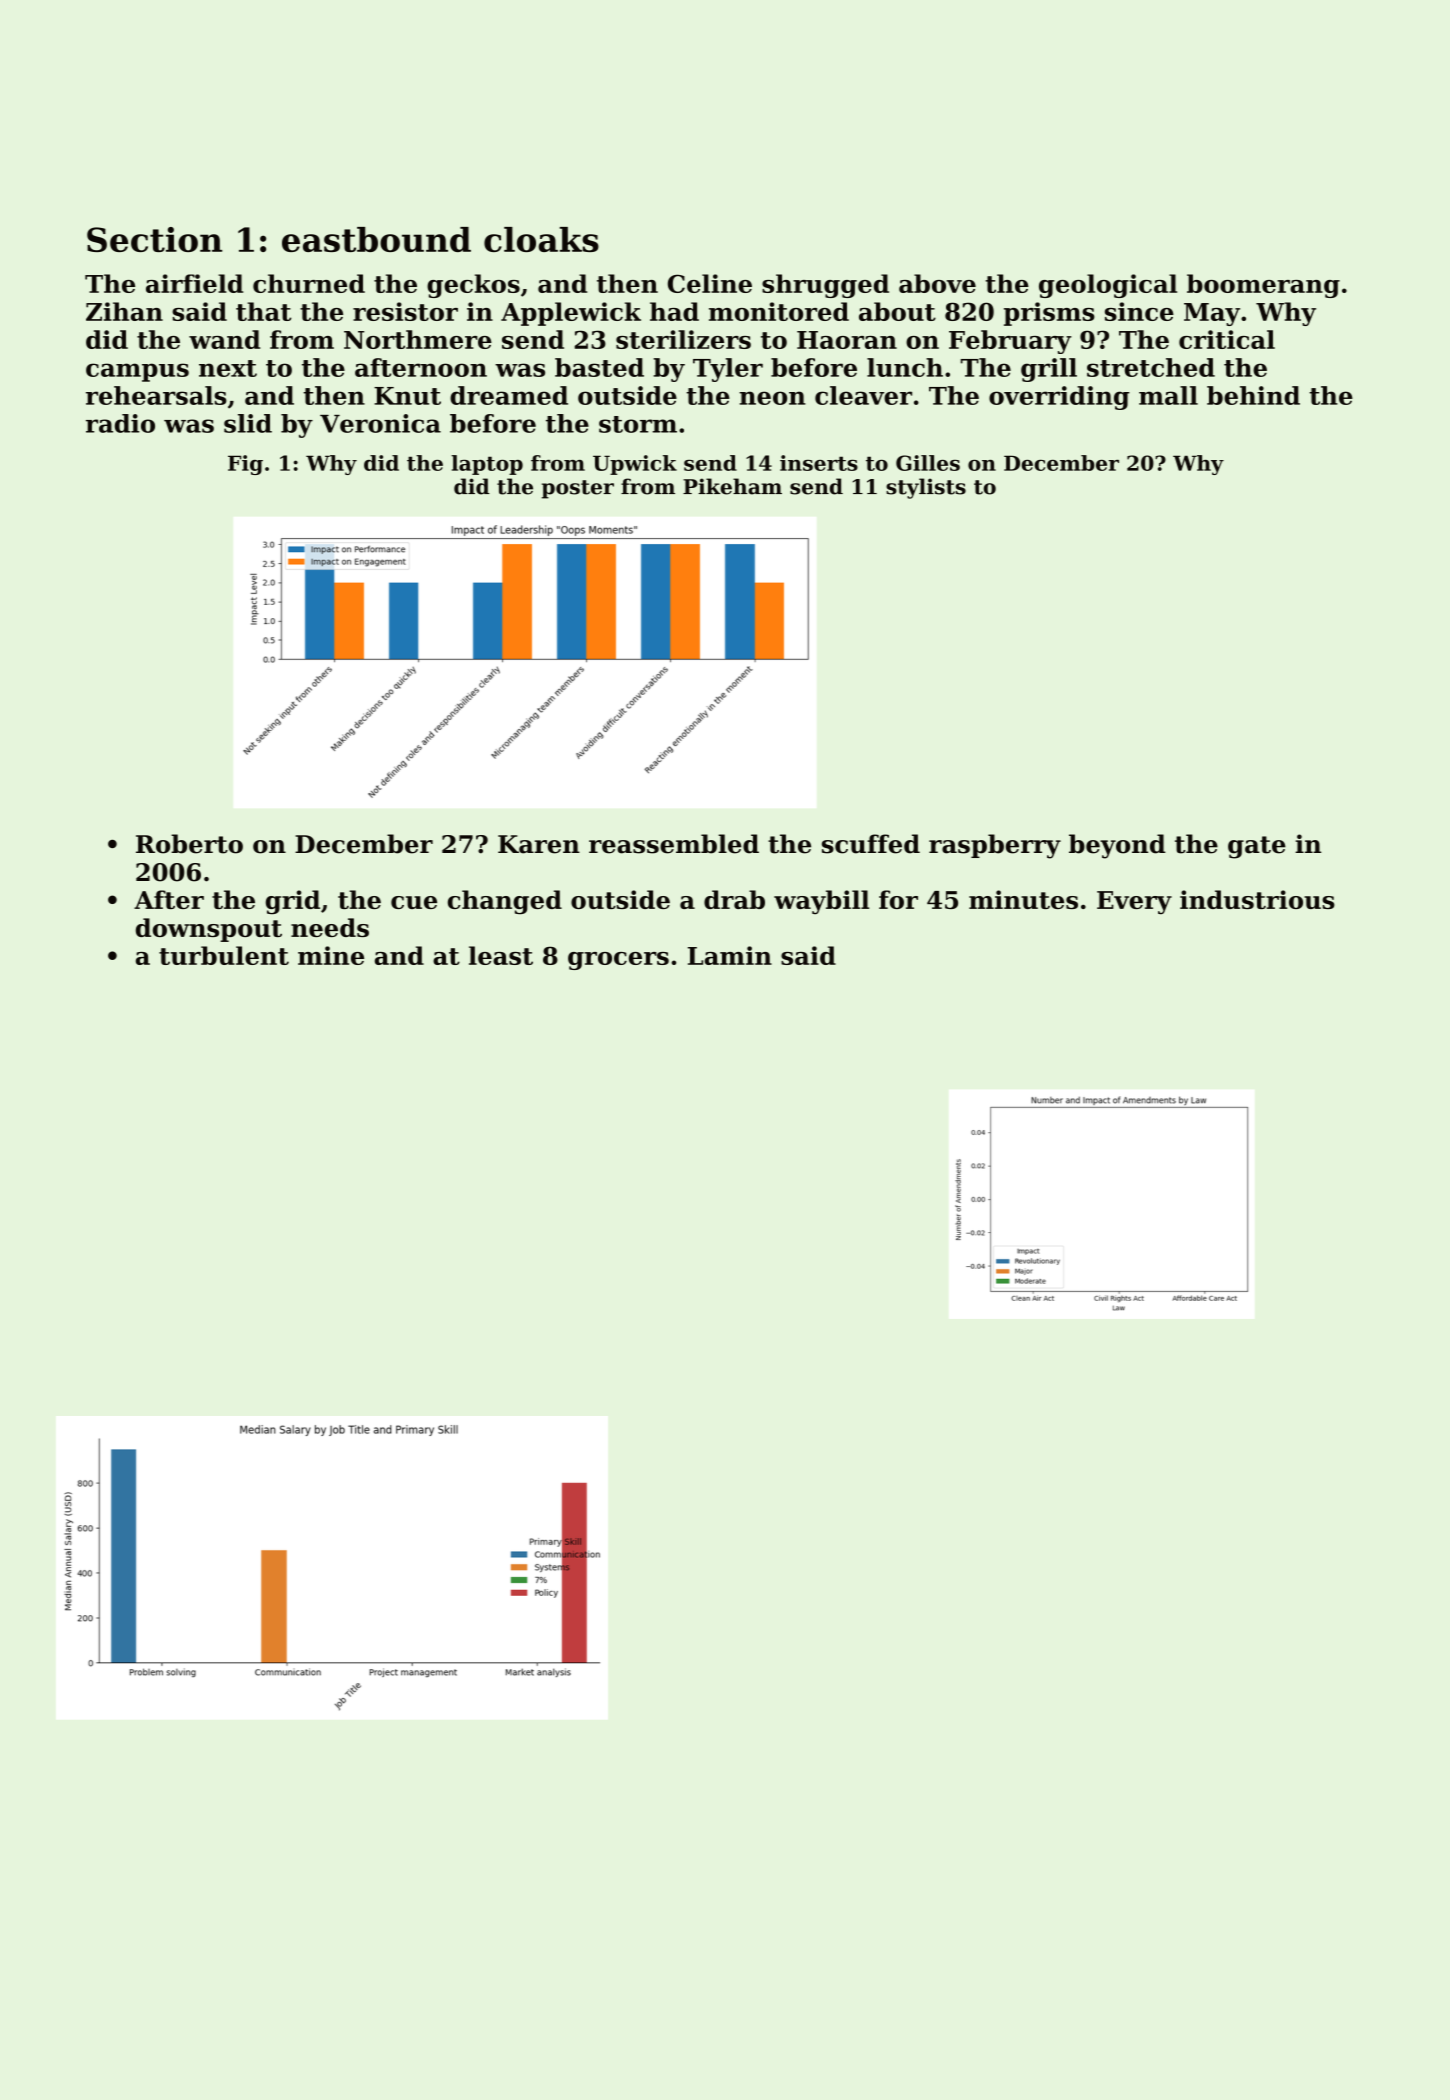 This page has width=1450, height=2100. Describe the element at coordinates (905, 367) in the page. I see `lunch` at that location.
